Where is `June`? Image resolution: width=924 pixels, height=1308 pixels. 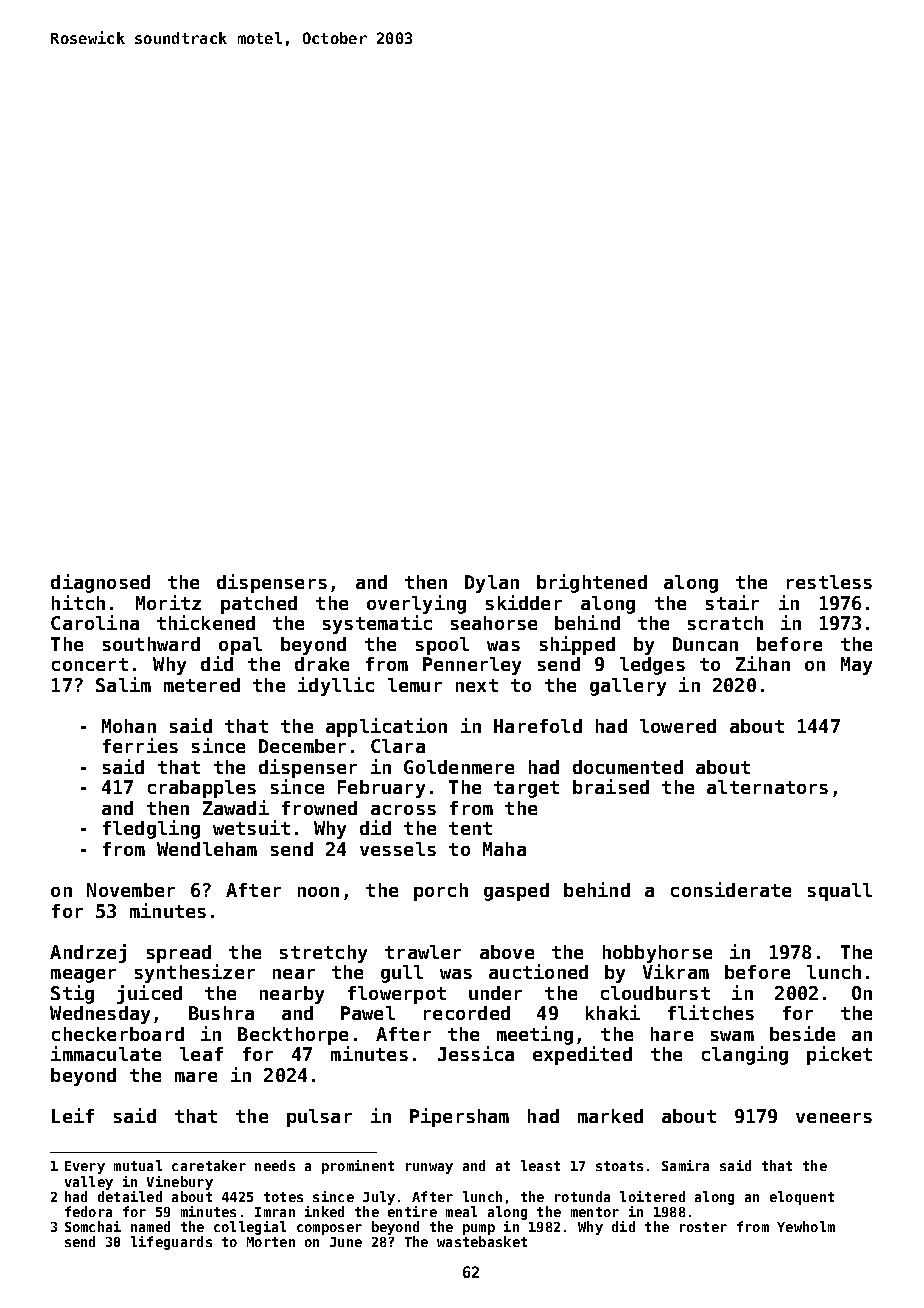 June is located at coordinates (346, 1242).
